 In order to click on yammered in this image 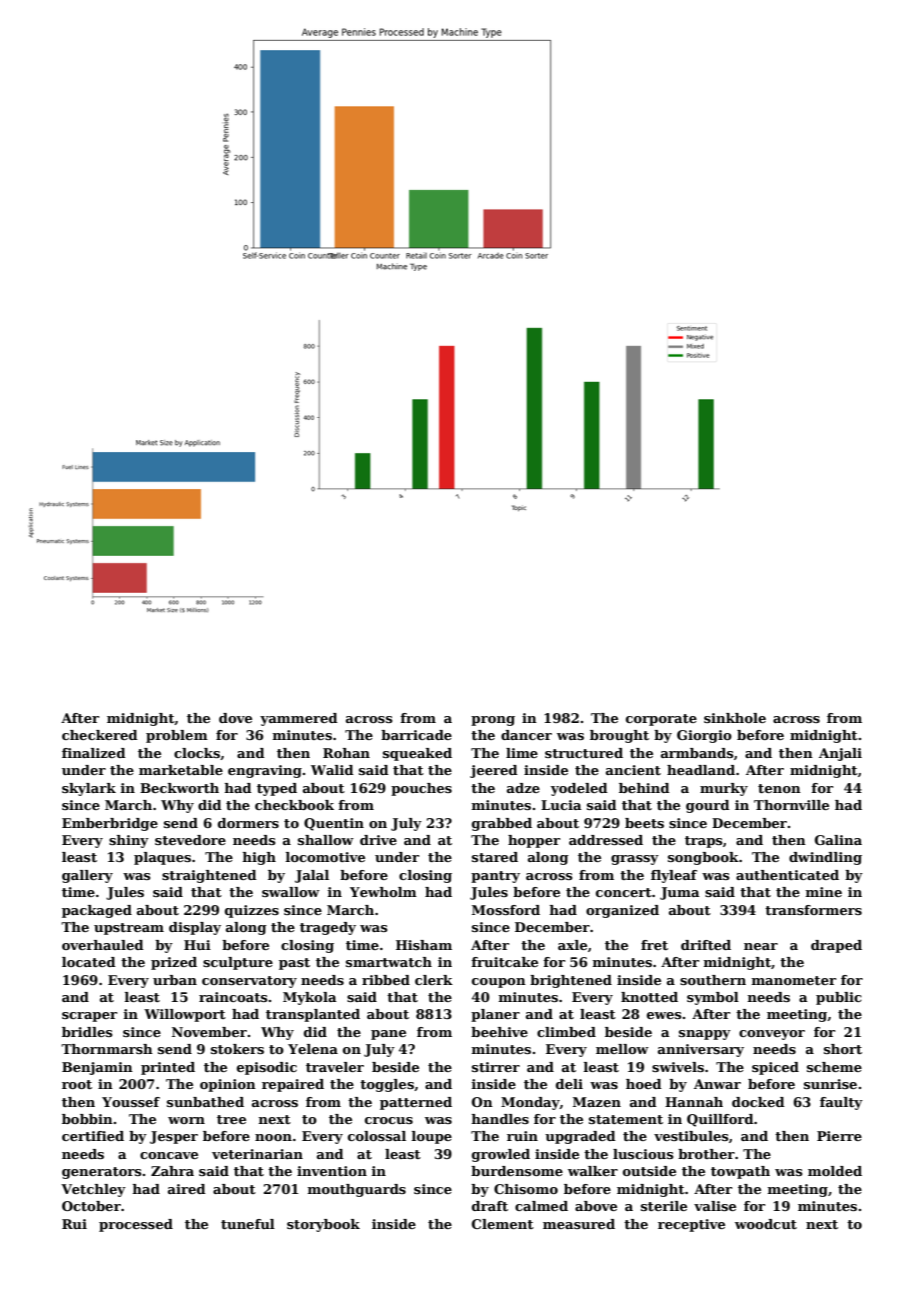, I will do `click(299, 719)`.
